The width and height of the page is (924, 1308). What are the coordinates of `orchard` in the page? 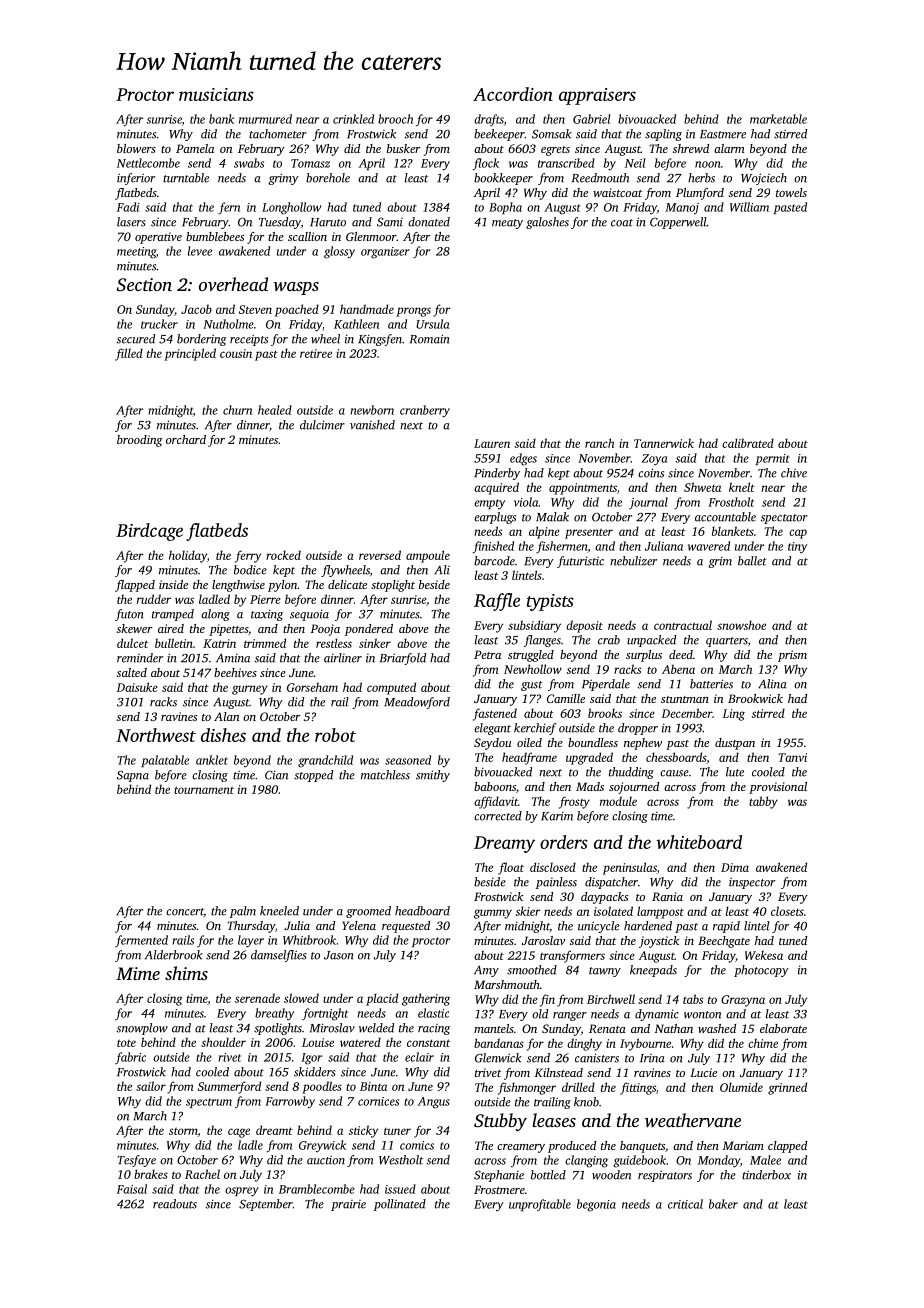 It's located at (186, 439).
